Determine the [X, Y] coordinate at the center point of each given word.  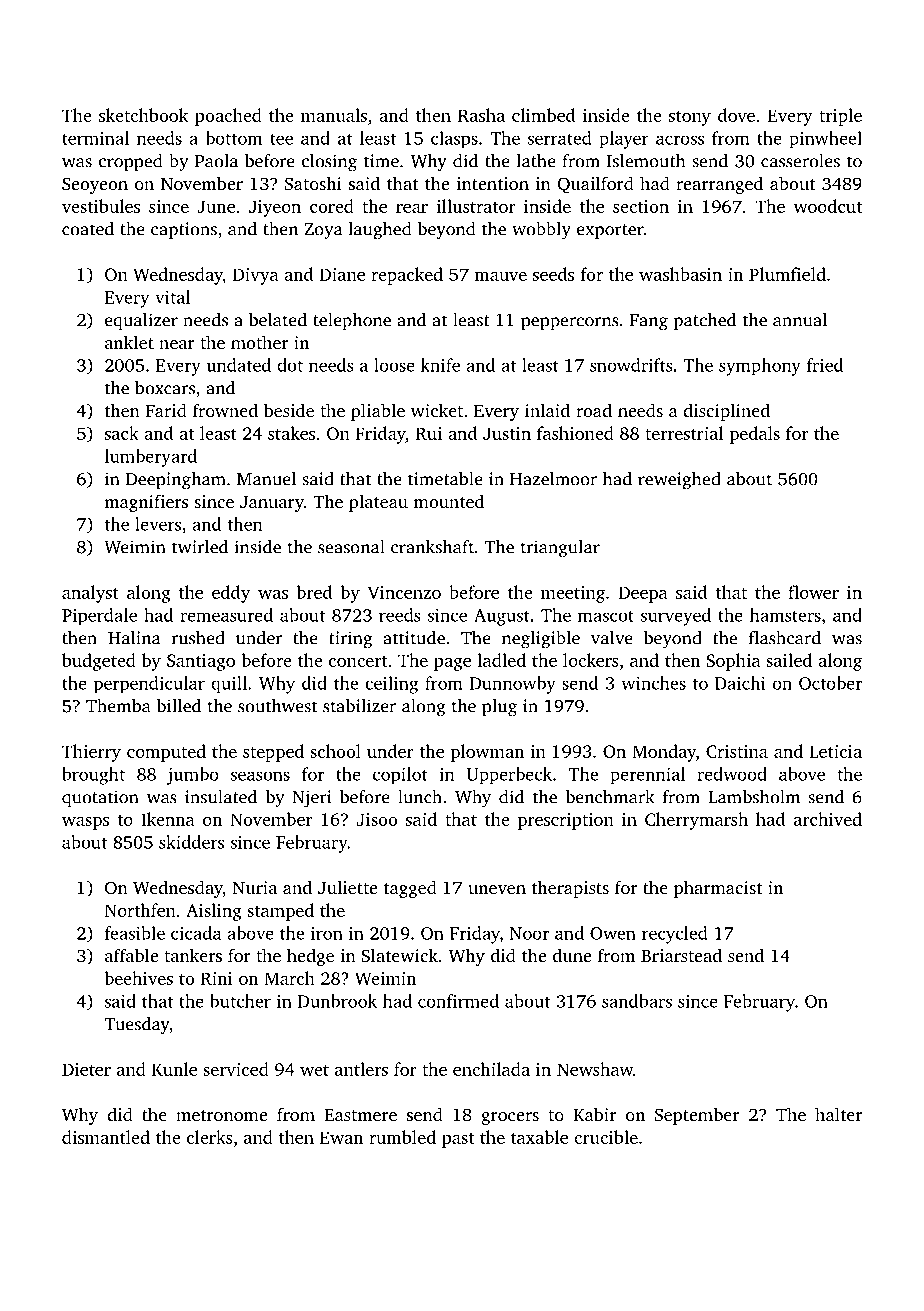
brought [93, 776]
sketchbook [143, 115]
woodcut [828, 206]
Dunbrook [337, 1001]
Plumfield [787, 274]
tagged [410, 889]
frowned [225, 410]
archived [828, 819]
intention [492, 183]
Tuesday [136, 1026]
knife [440, 365]
